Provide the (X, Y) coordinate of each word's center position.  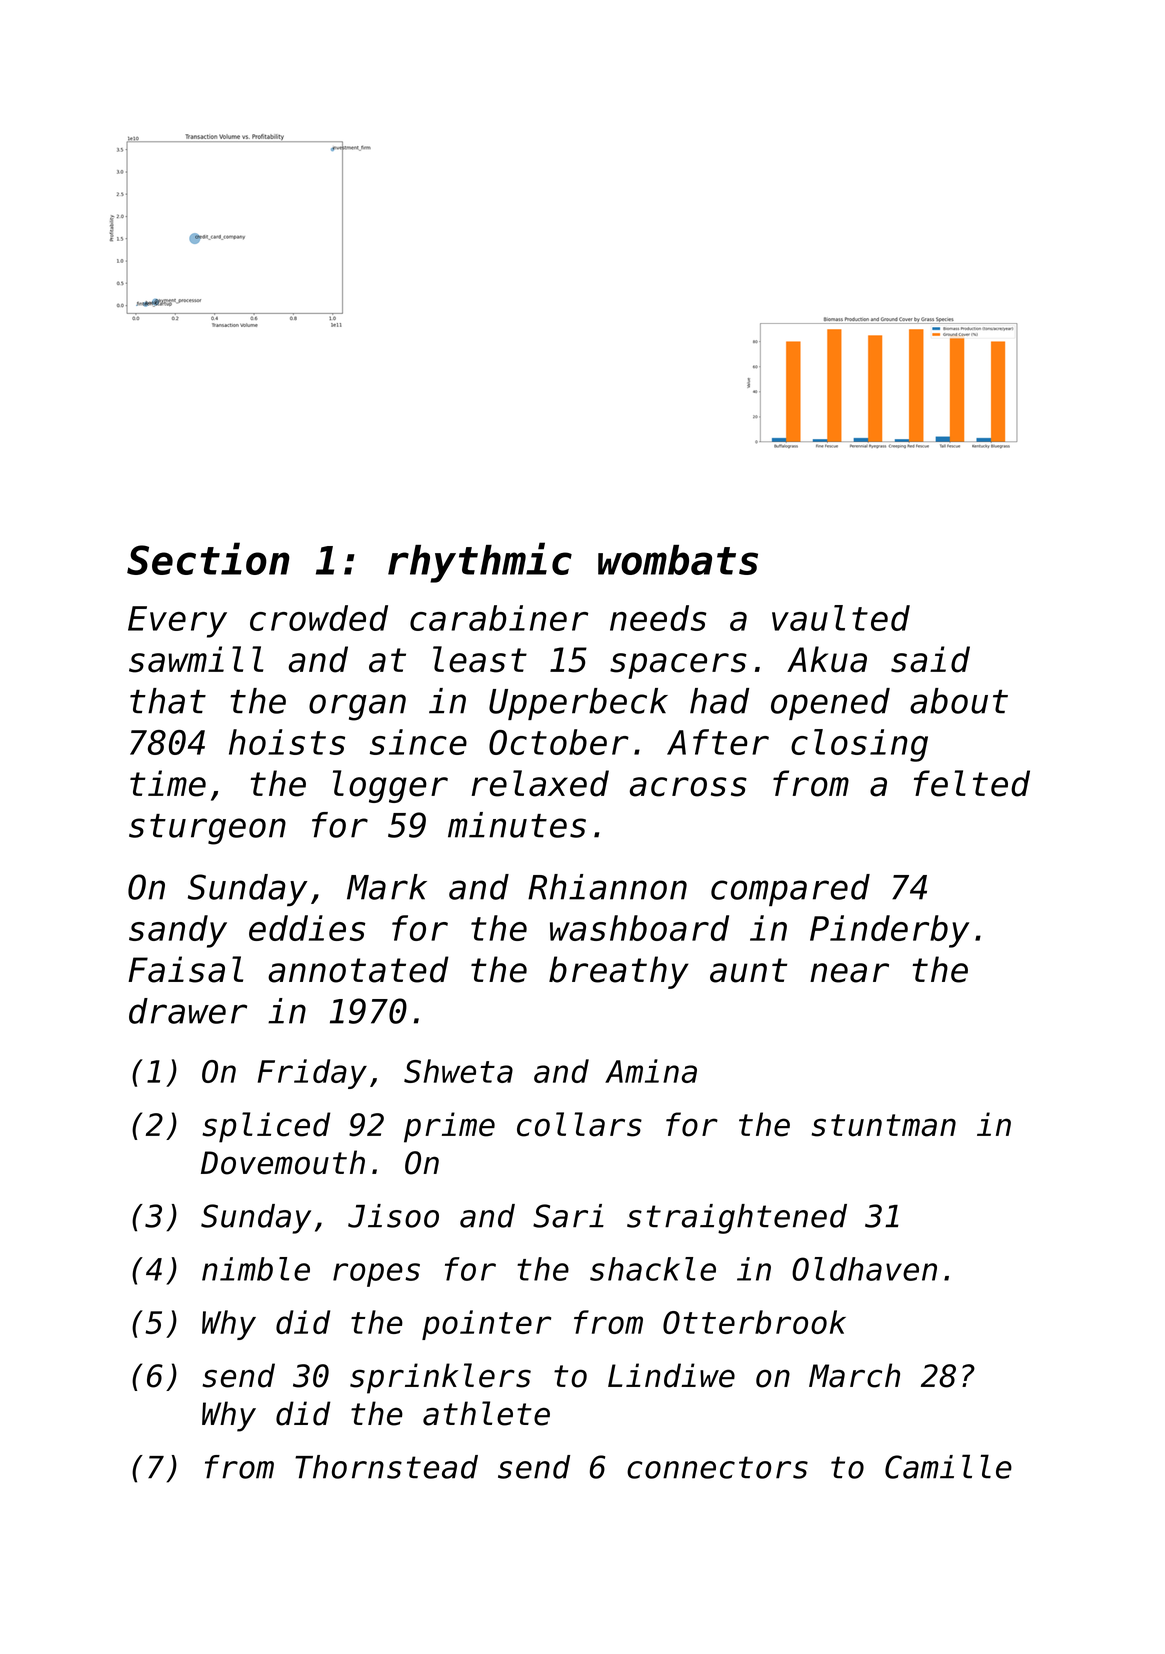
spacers (678, 666)
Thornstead (386, 1467)
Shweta (458, 1071)
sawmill (196, 659)
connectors (717, 1467)
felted (972, 783)
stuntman (883, 1125)
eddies (307, 928)
